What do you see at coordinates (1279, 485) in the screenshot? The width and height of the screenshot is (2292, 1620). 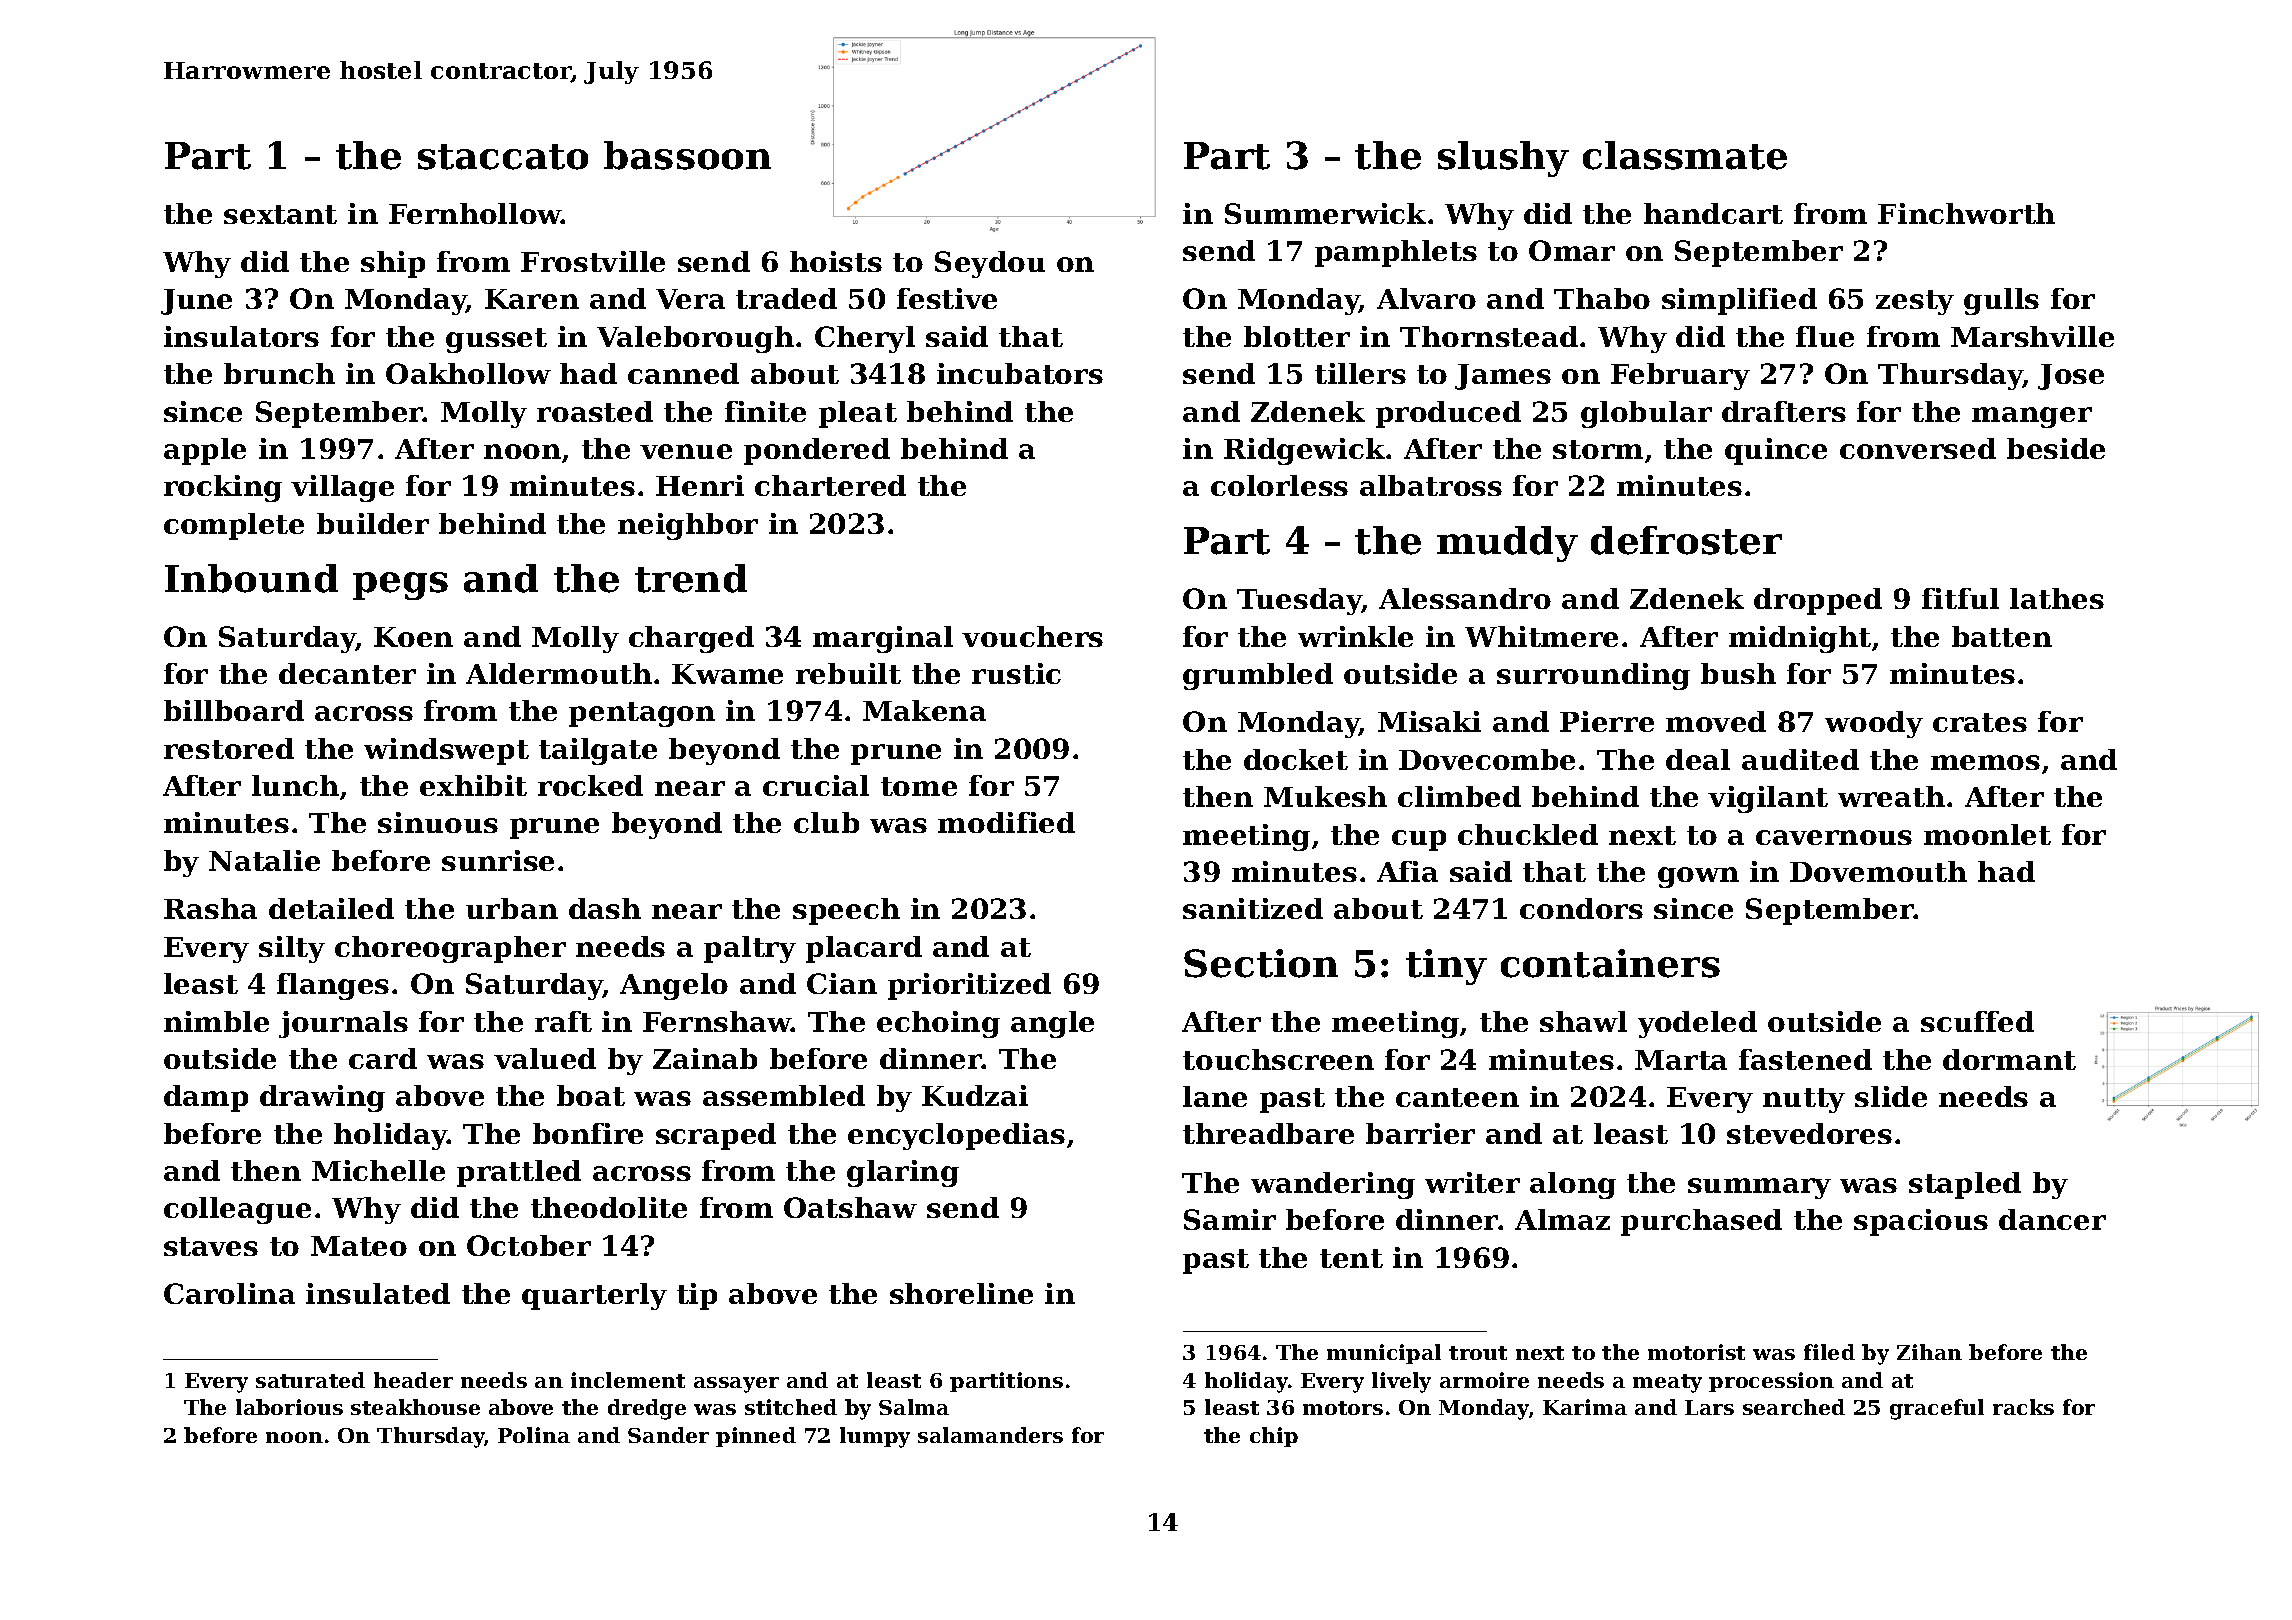 I see `colorless` at bounding box center [1279, 485].
